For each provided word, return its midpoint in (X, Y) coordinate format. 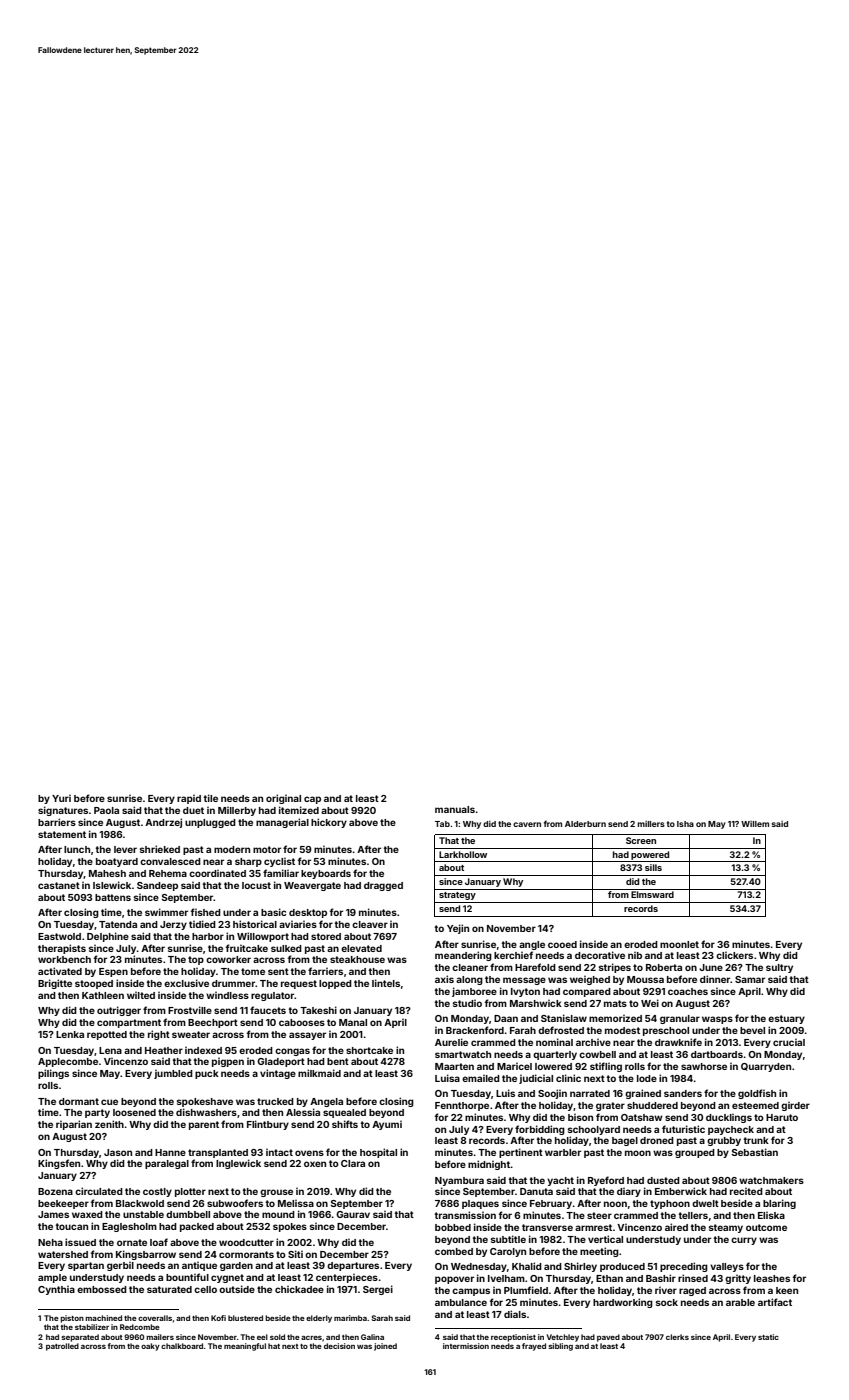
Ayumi (387, 1125)
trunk (756, 1140)
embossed (102, 1289)
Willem (755, 824)
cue (109, 1102)
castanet (59, 885)
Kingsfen (59, 1164)
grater (610, 1106)
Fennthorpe (462, 1106)
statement (62, 834)
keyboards (326, 874)
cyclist (279, 862)
